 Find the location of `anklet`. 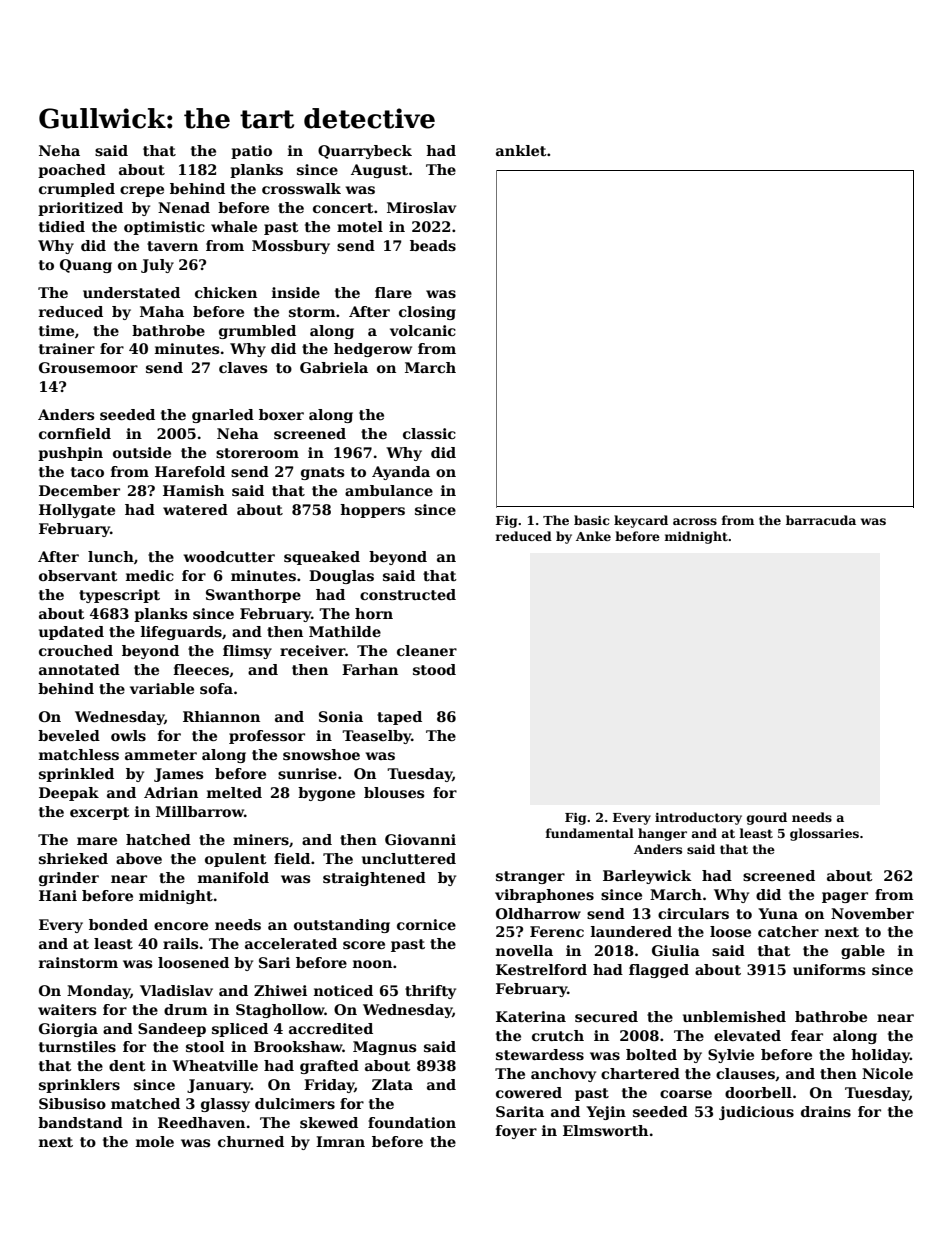

anklet is located at coordinates (521, 150).
